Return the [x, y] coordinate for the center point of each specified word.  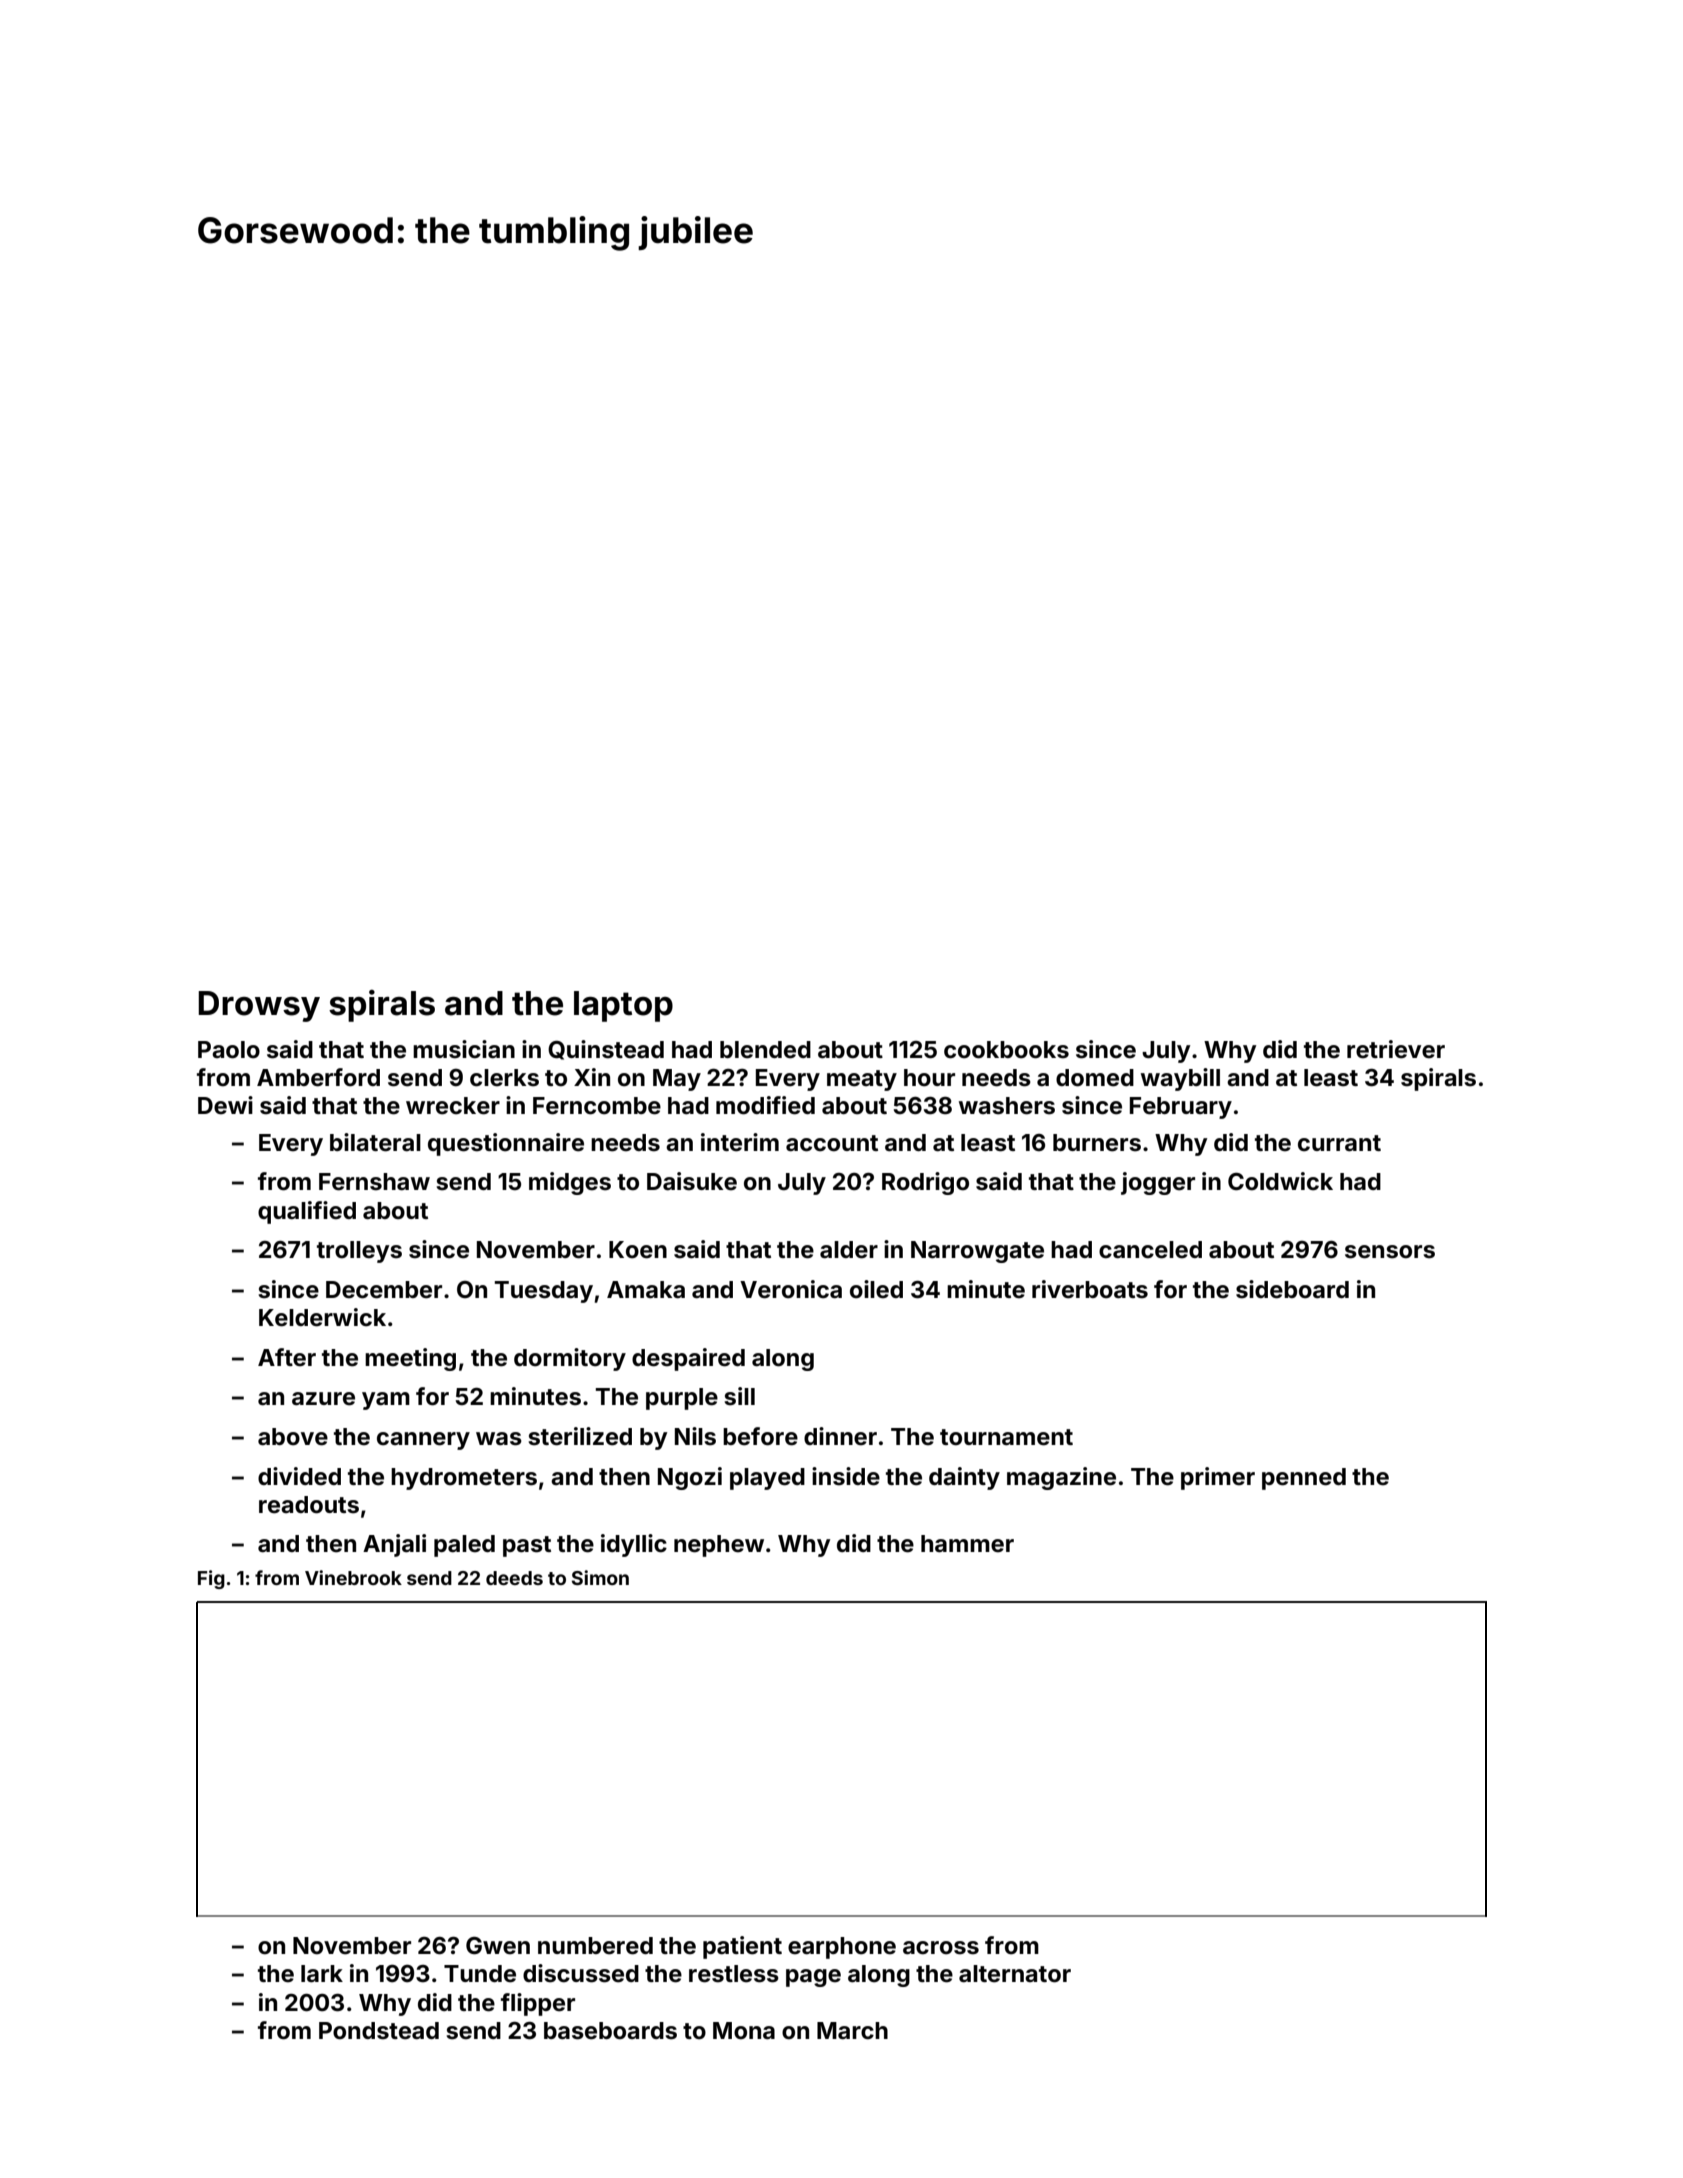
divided [299, 1476]
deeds [514, 1578]
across [941, 1948]
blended [765, 1050]
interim [740, 1142]
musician [464, 1049]
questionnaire [506, 1144]
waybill [1180, 1079]
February [1181, 1108]
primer [1218, 1478]
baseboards [610, 2031]
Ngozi [690, 1478]
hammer [967, 1544]
